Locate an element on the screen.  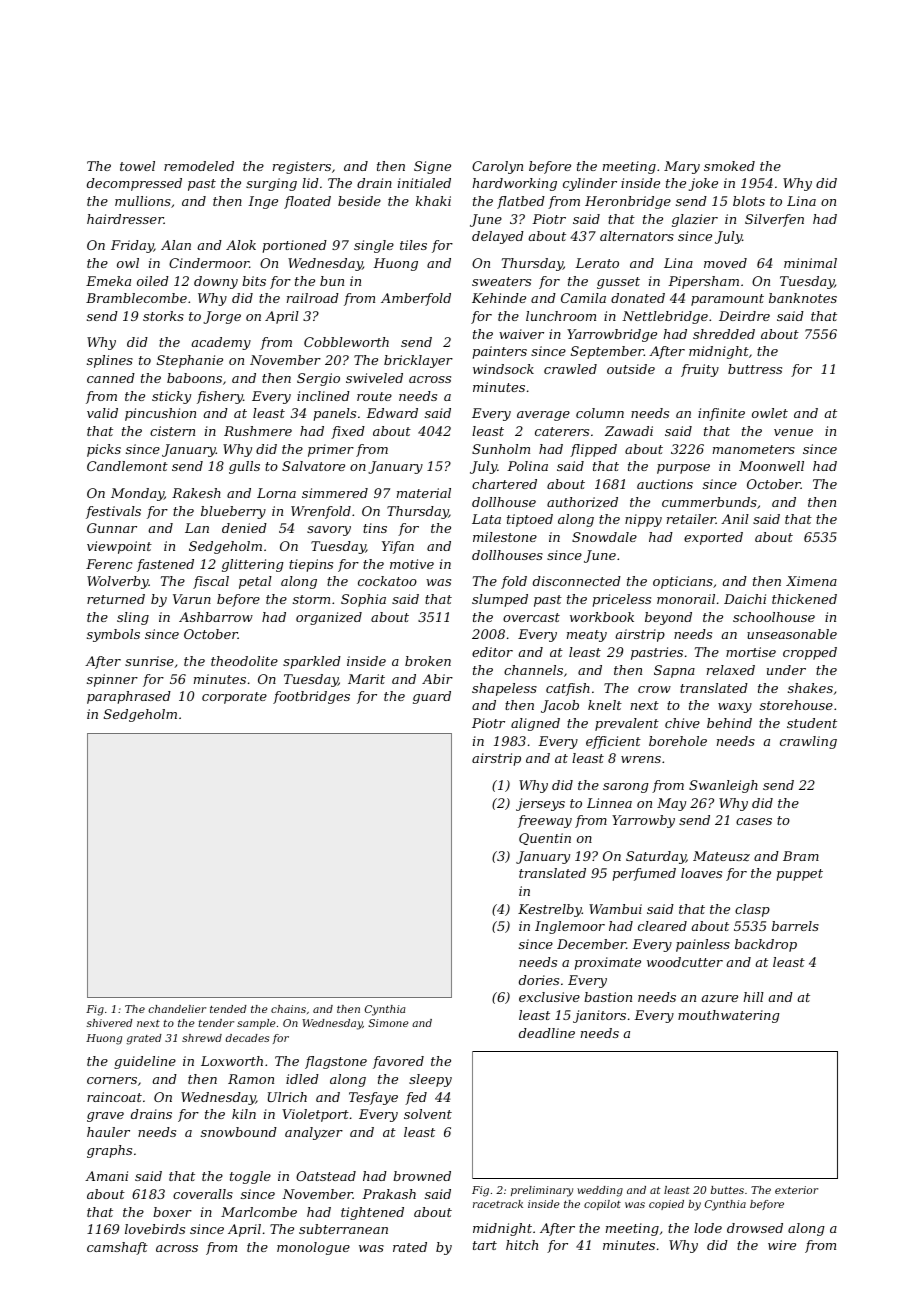
remodeled is located at coordinates (199, 166).
